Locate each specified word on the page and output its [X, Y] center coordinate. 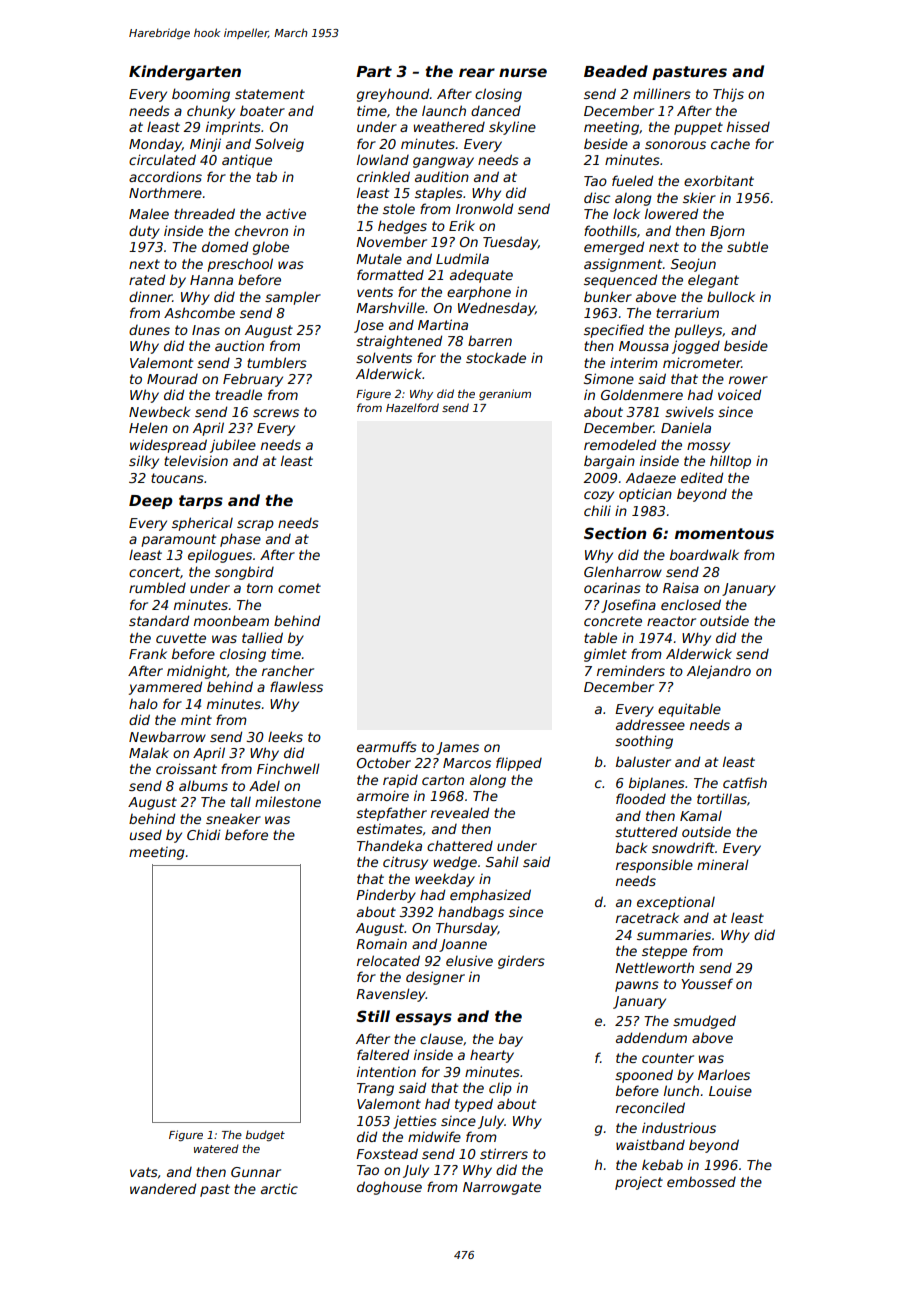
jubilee [233, 446]
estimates [390, 829]
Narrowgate [502, 1188]
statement [270, 94]
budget [265, 1136]
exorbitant [719, 180]
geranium [505, 394]
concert [154, 572]
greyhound [393, 95]
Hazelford [412, 407]
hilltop [730, 462]
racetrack [647, 917]
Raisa [681, 587]
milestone [288, 801]
